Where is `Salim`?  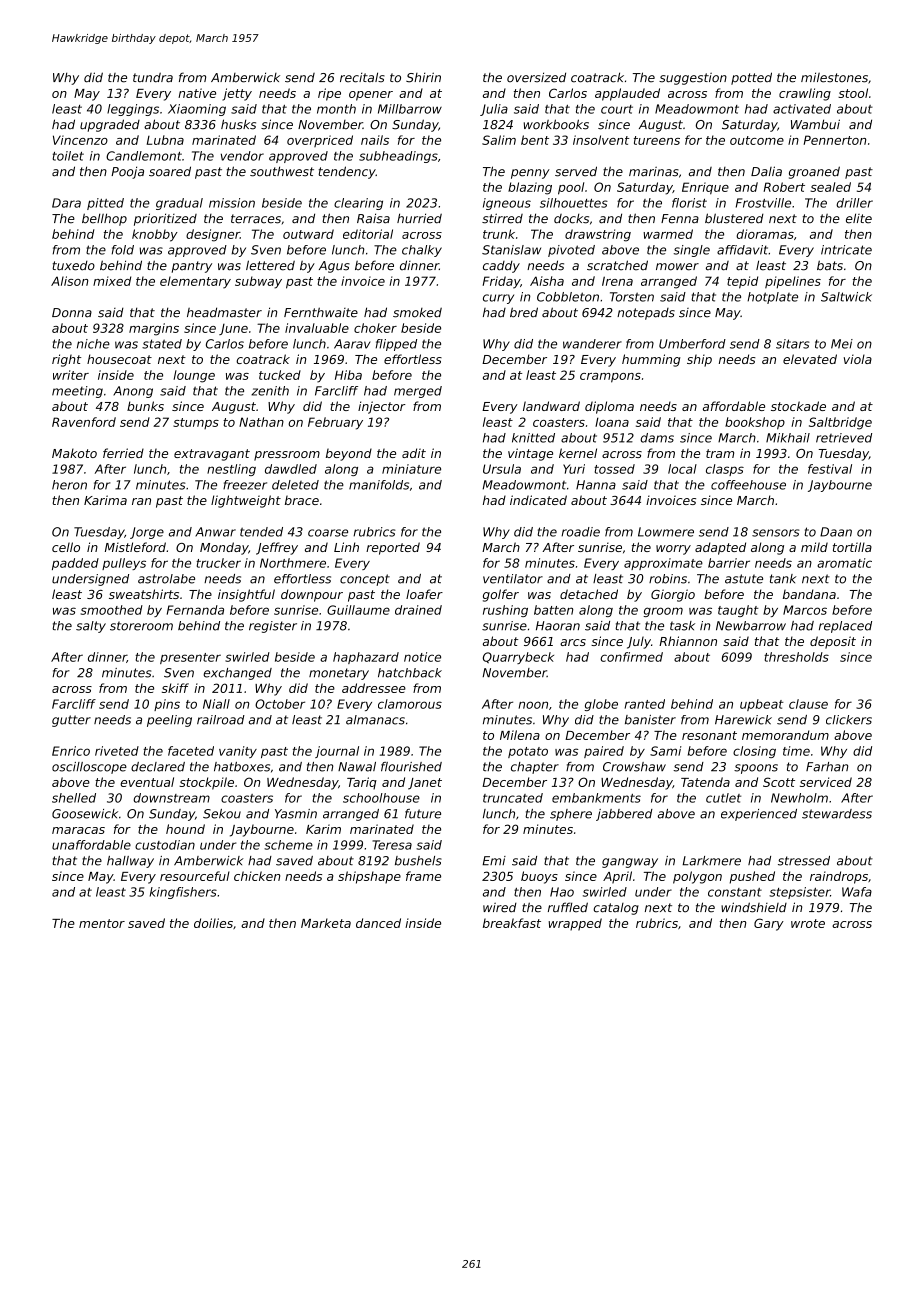
Salim is located at coordinates (499, 140).
